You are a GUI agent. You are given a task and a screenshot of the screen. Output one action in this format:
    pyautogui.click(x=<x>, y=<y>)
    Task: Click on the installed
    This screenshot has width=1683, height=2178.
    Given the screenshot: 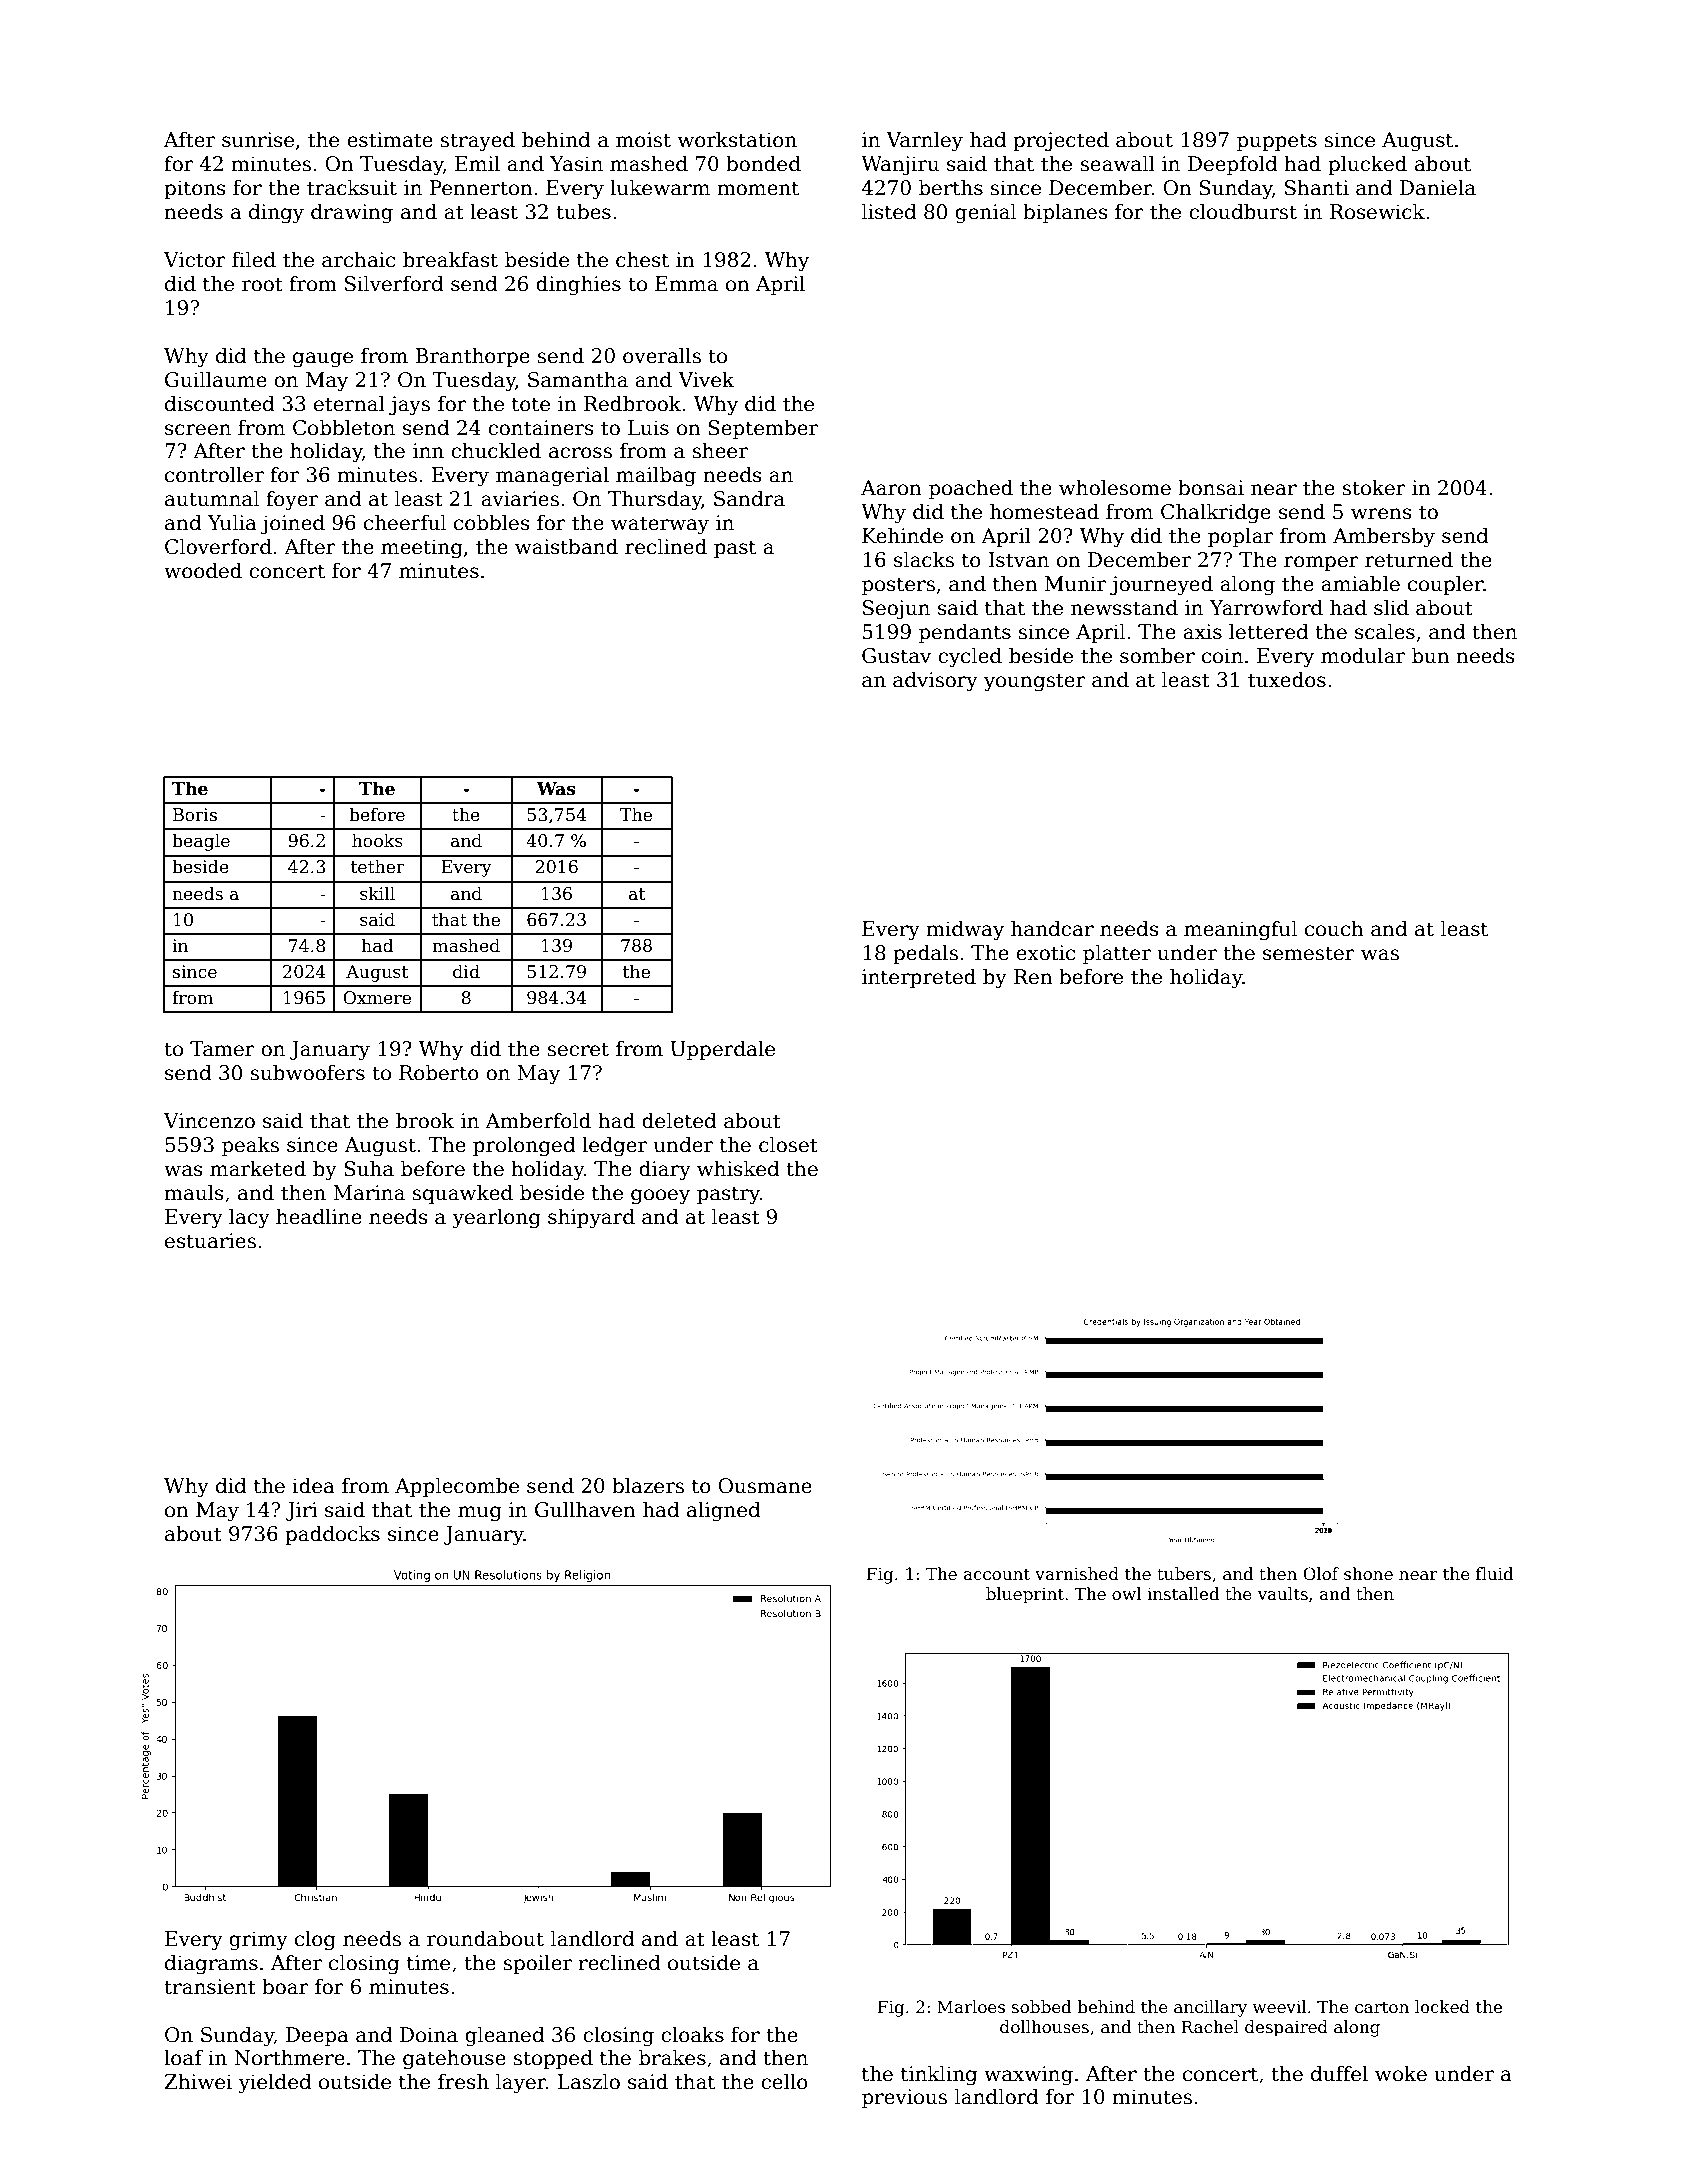 What is the action you would take?
    pyautogui.click(x=1183, y=1594)
